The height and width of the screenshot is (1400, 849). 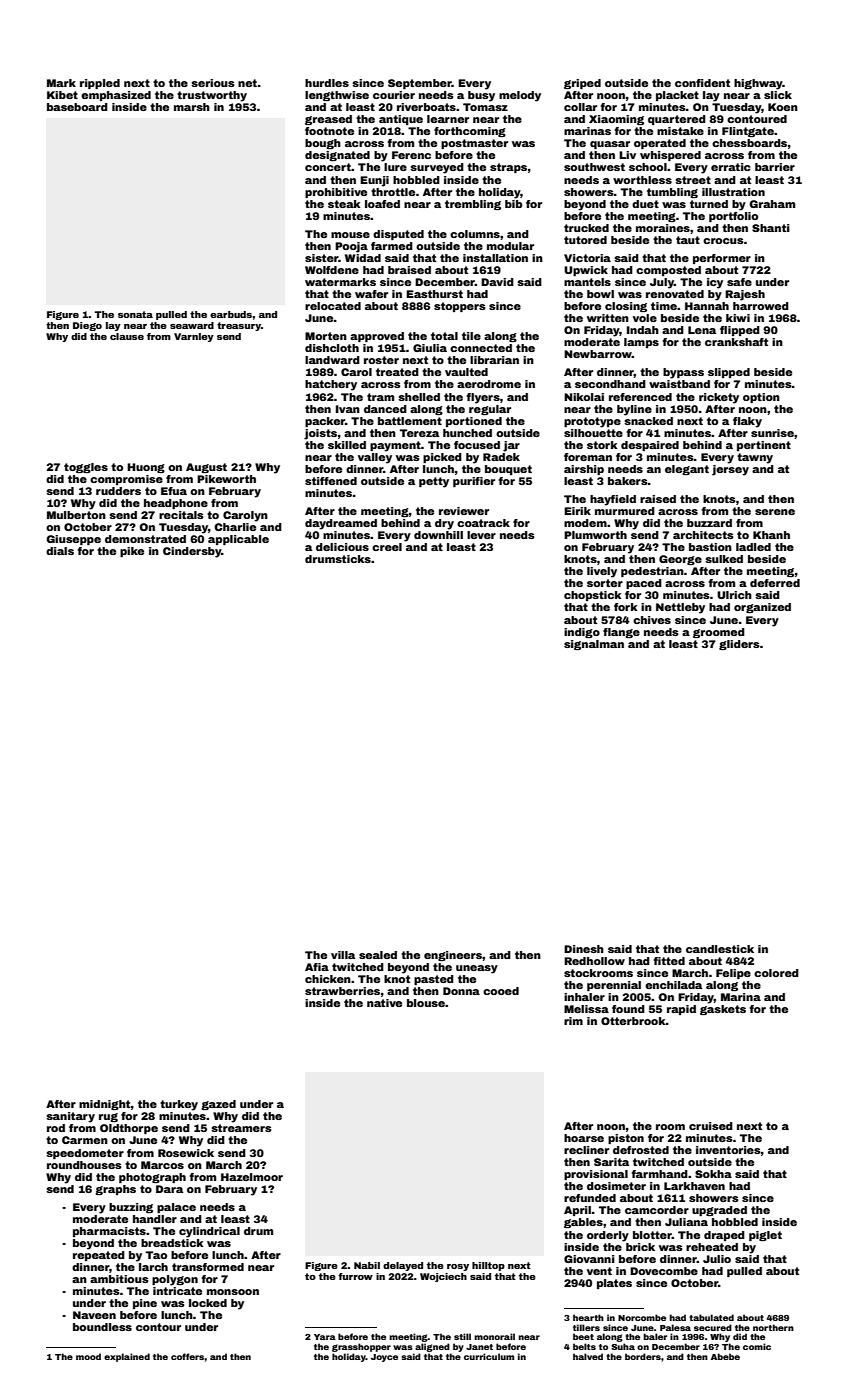 I want to click on halved, so click(x=588, y=1356).
